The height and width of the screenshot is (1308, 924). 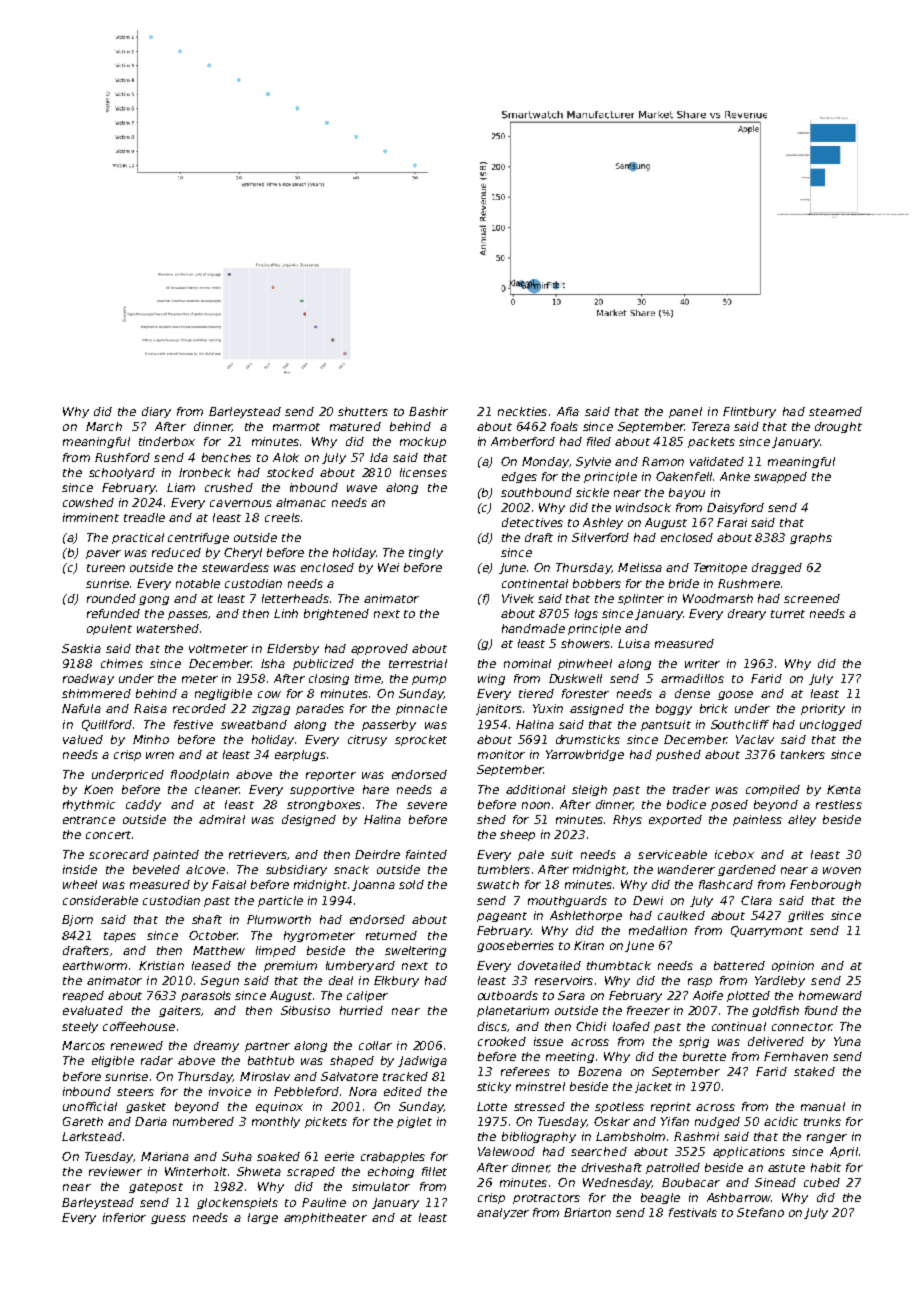 I want to click on tinderbox, so click(x=167, y=441).
